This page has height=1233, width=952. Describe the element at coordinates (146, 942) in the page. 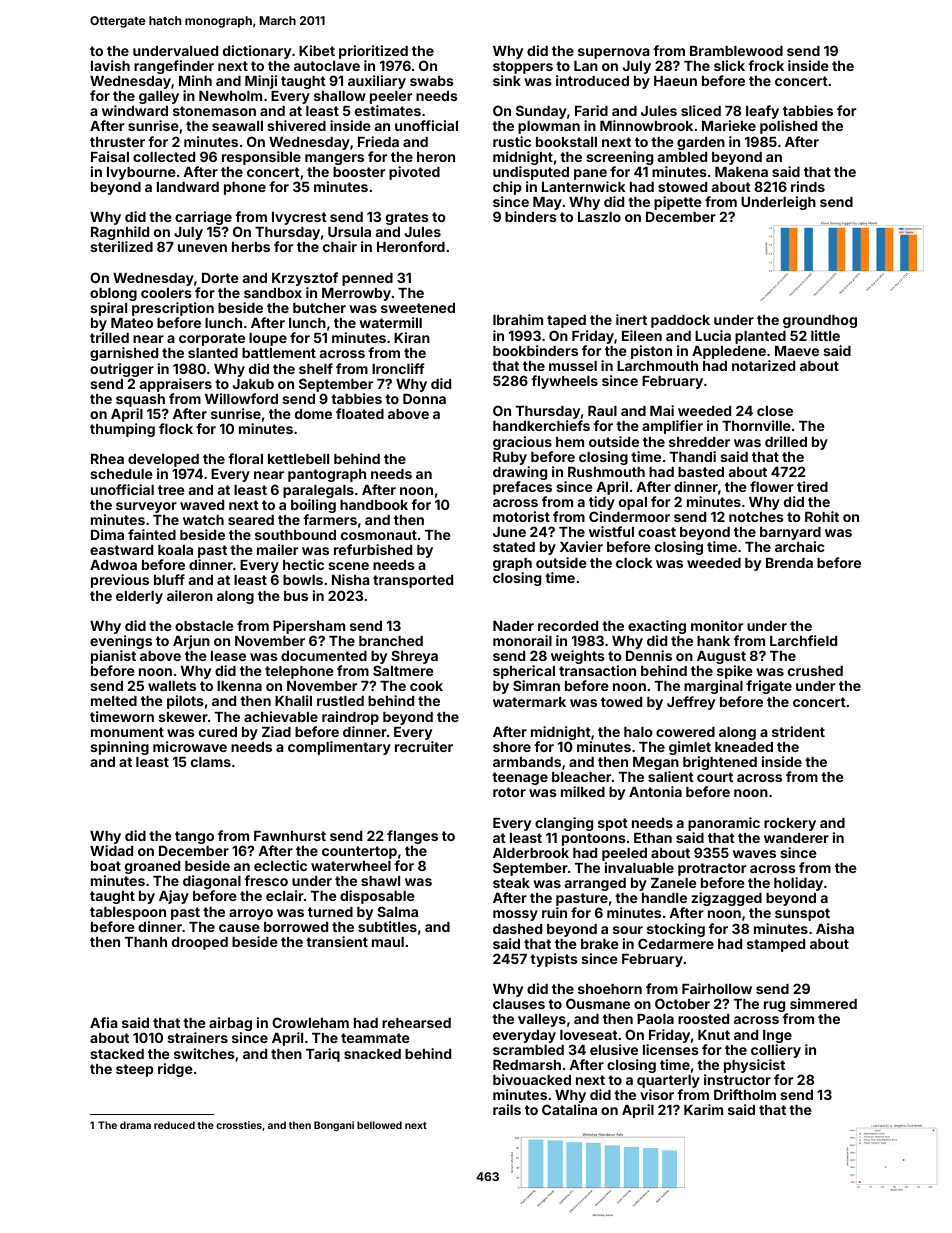

I see `Thanh` at that location.
